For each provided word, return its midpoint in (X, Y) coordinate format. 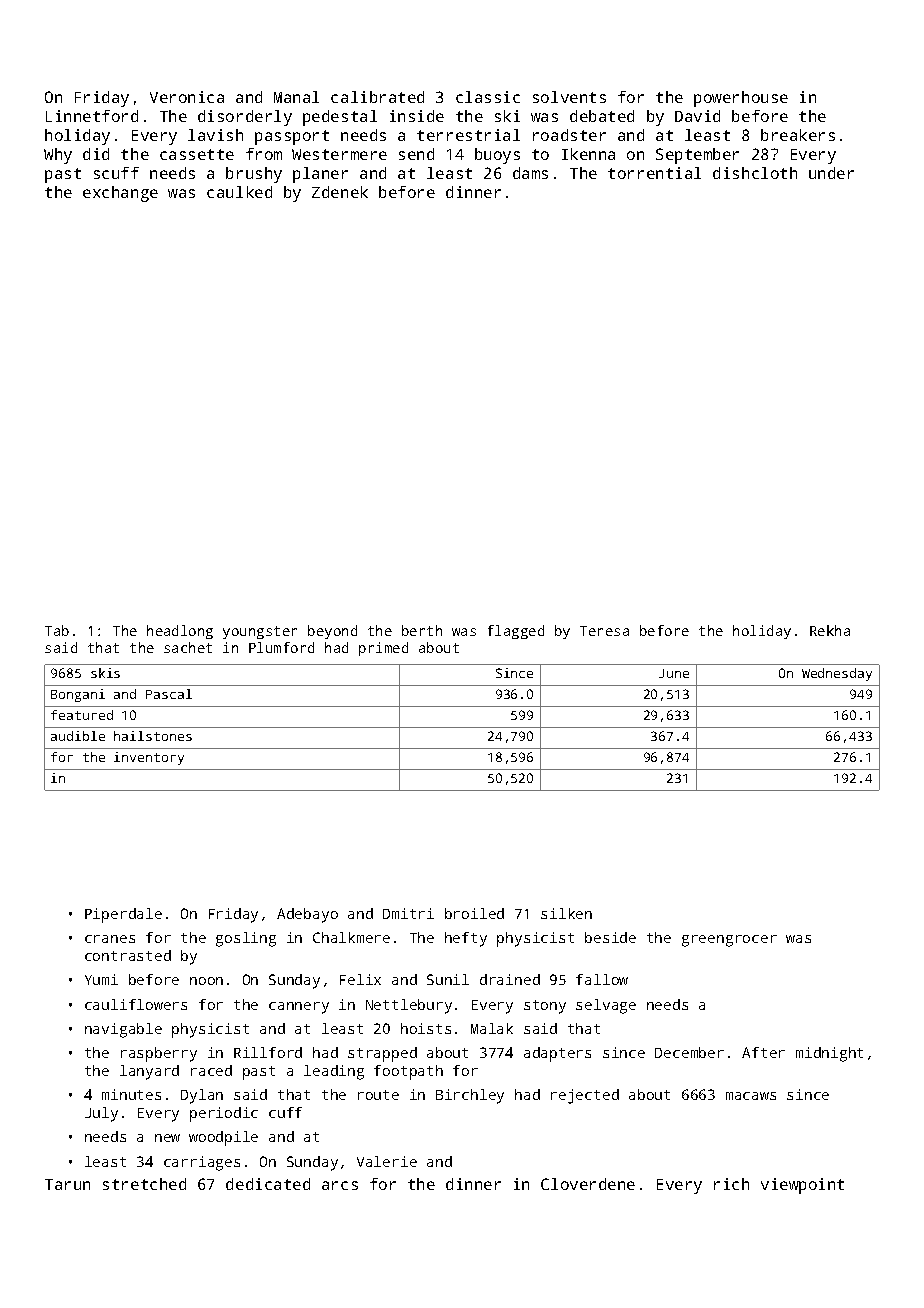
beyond (332, 632)
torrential (654, 173)
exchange (120, 194)
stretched (144, 1184)
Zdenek (340, 192)
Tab (57, 630)
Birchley (470, 1096)
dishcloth (755, 173)
